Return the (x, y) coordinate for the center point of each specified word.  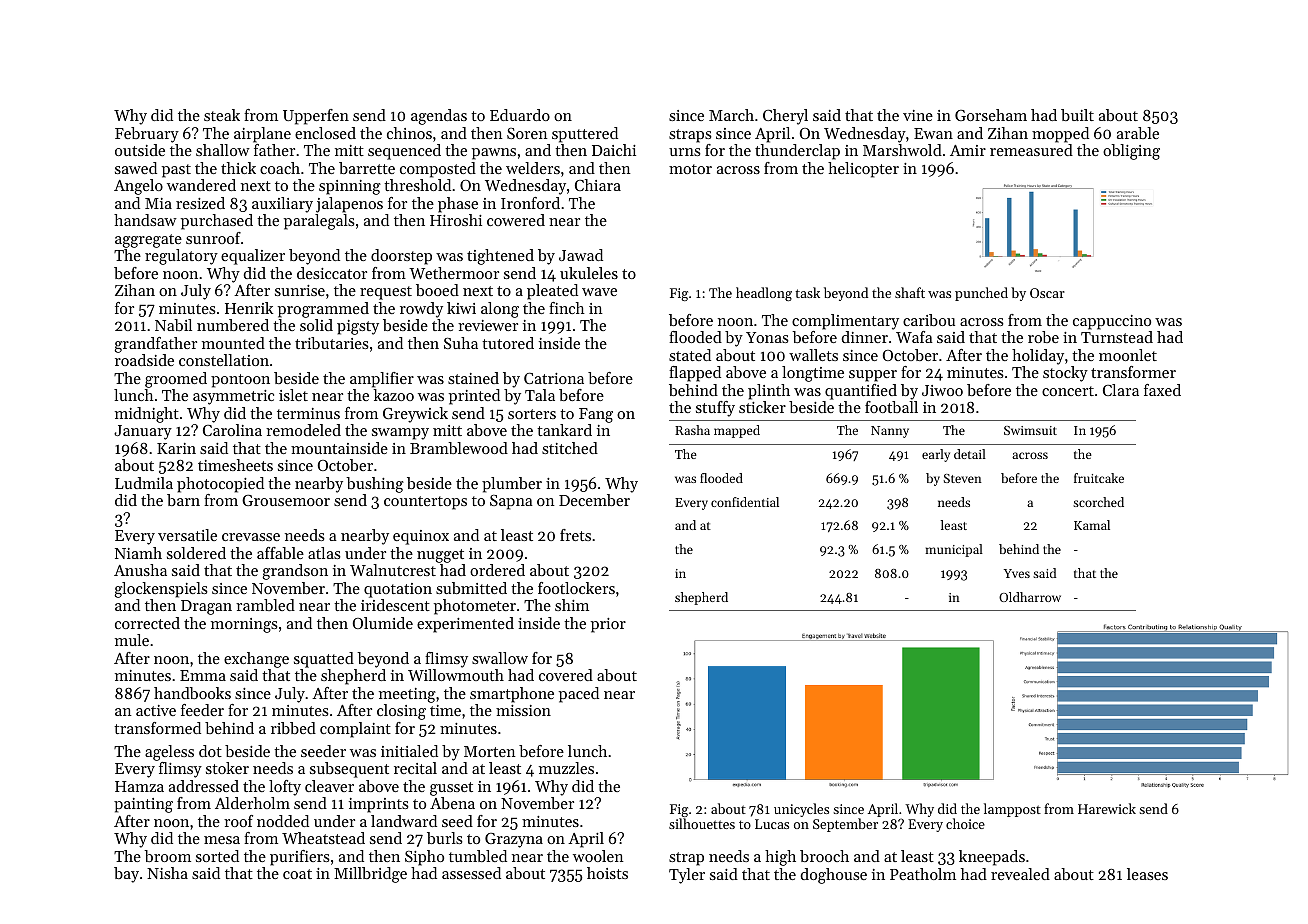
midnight (147, 415)
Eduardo (520, 115)
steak (222, 115)
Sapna (511, 502)
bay (126, 875)
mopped (1060, 135)
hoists (607, 873)
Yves (1017, 573)
